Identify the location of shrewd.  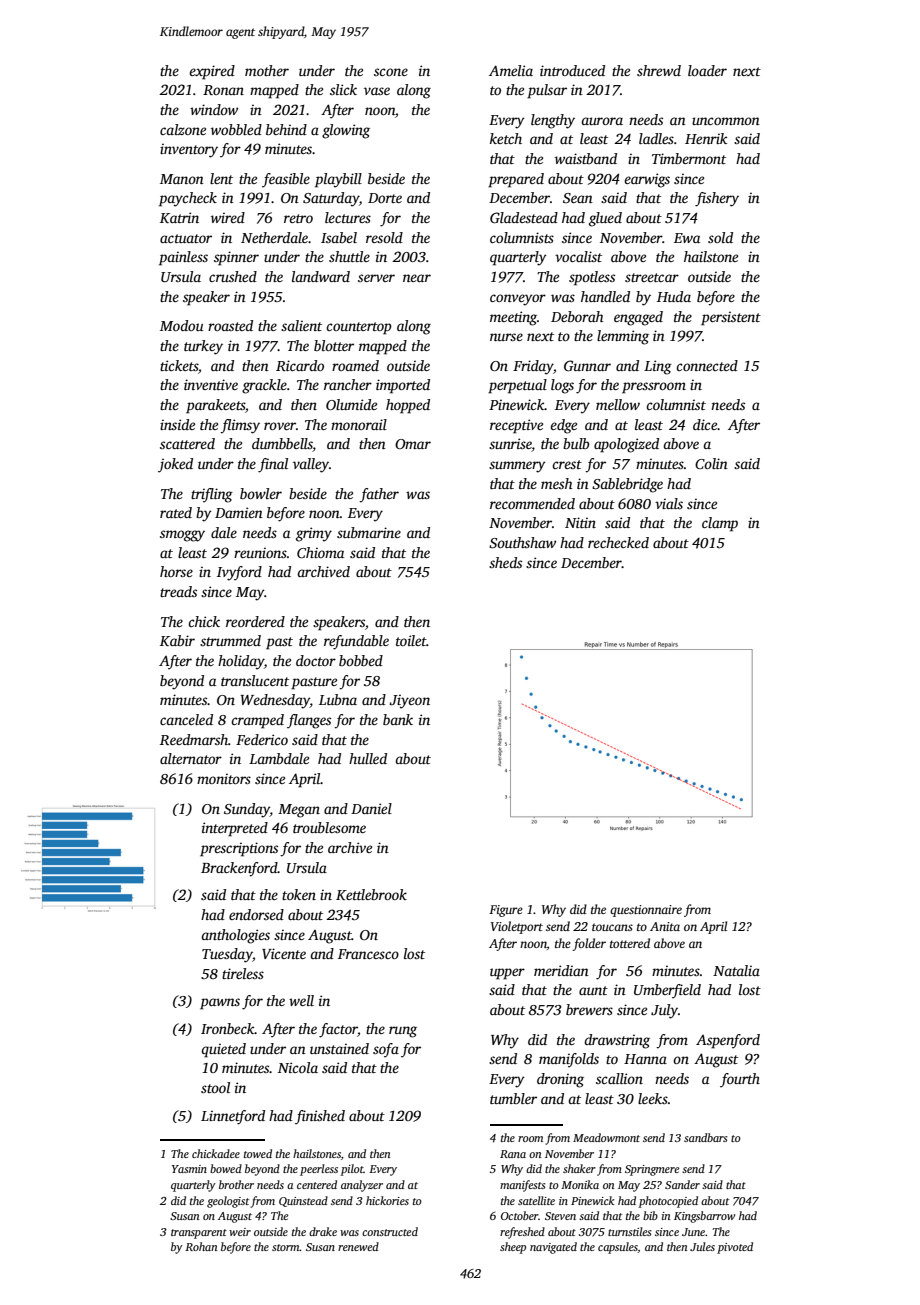
(659, 70).
